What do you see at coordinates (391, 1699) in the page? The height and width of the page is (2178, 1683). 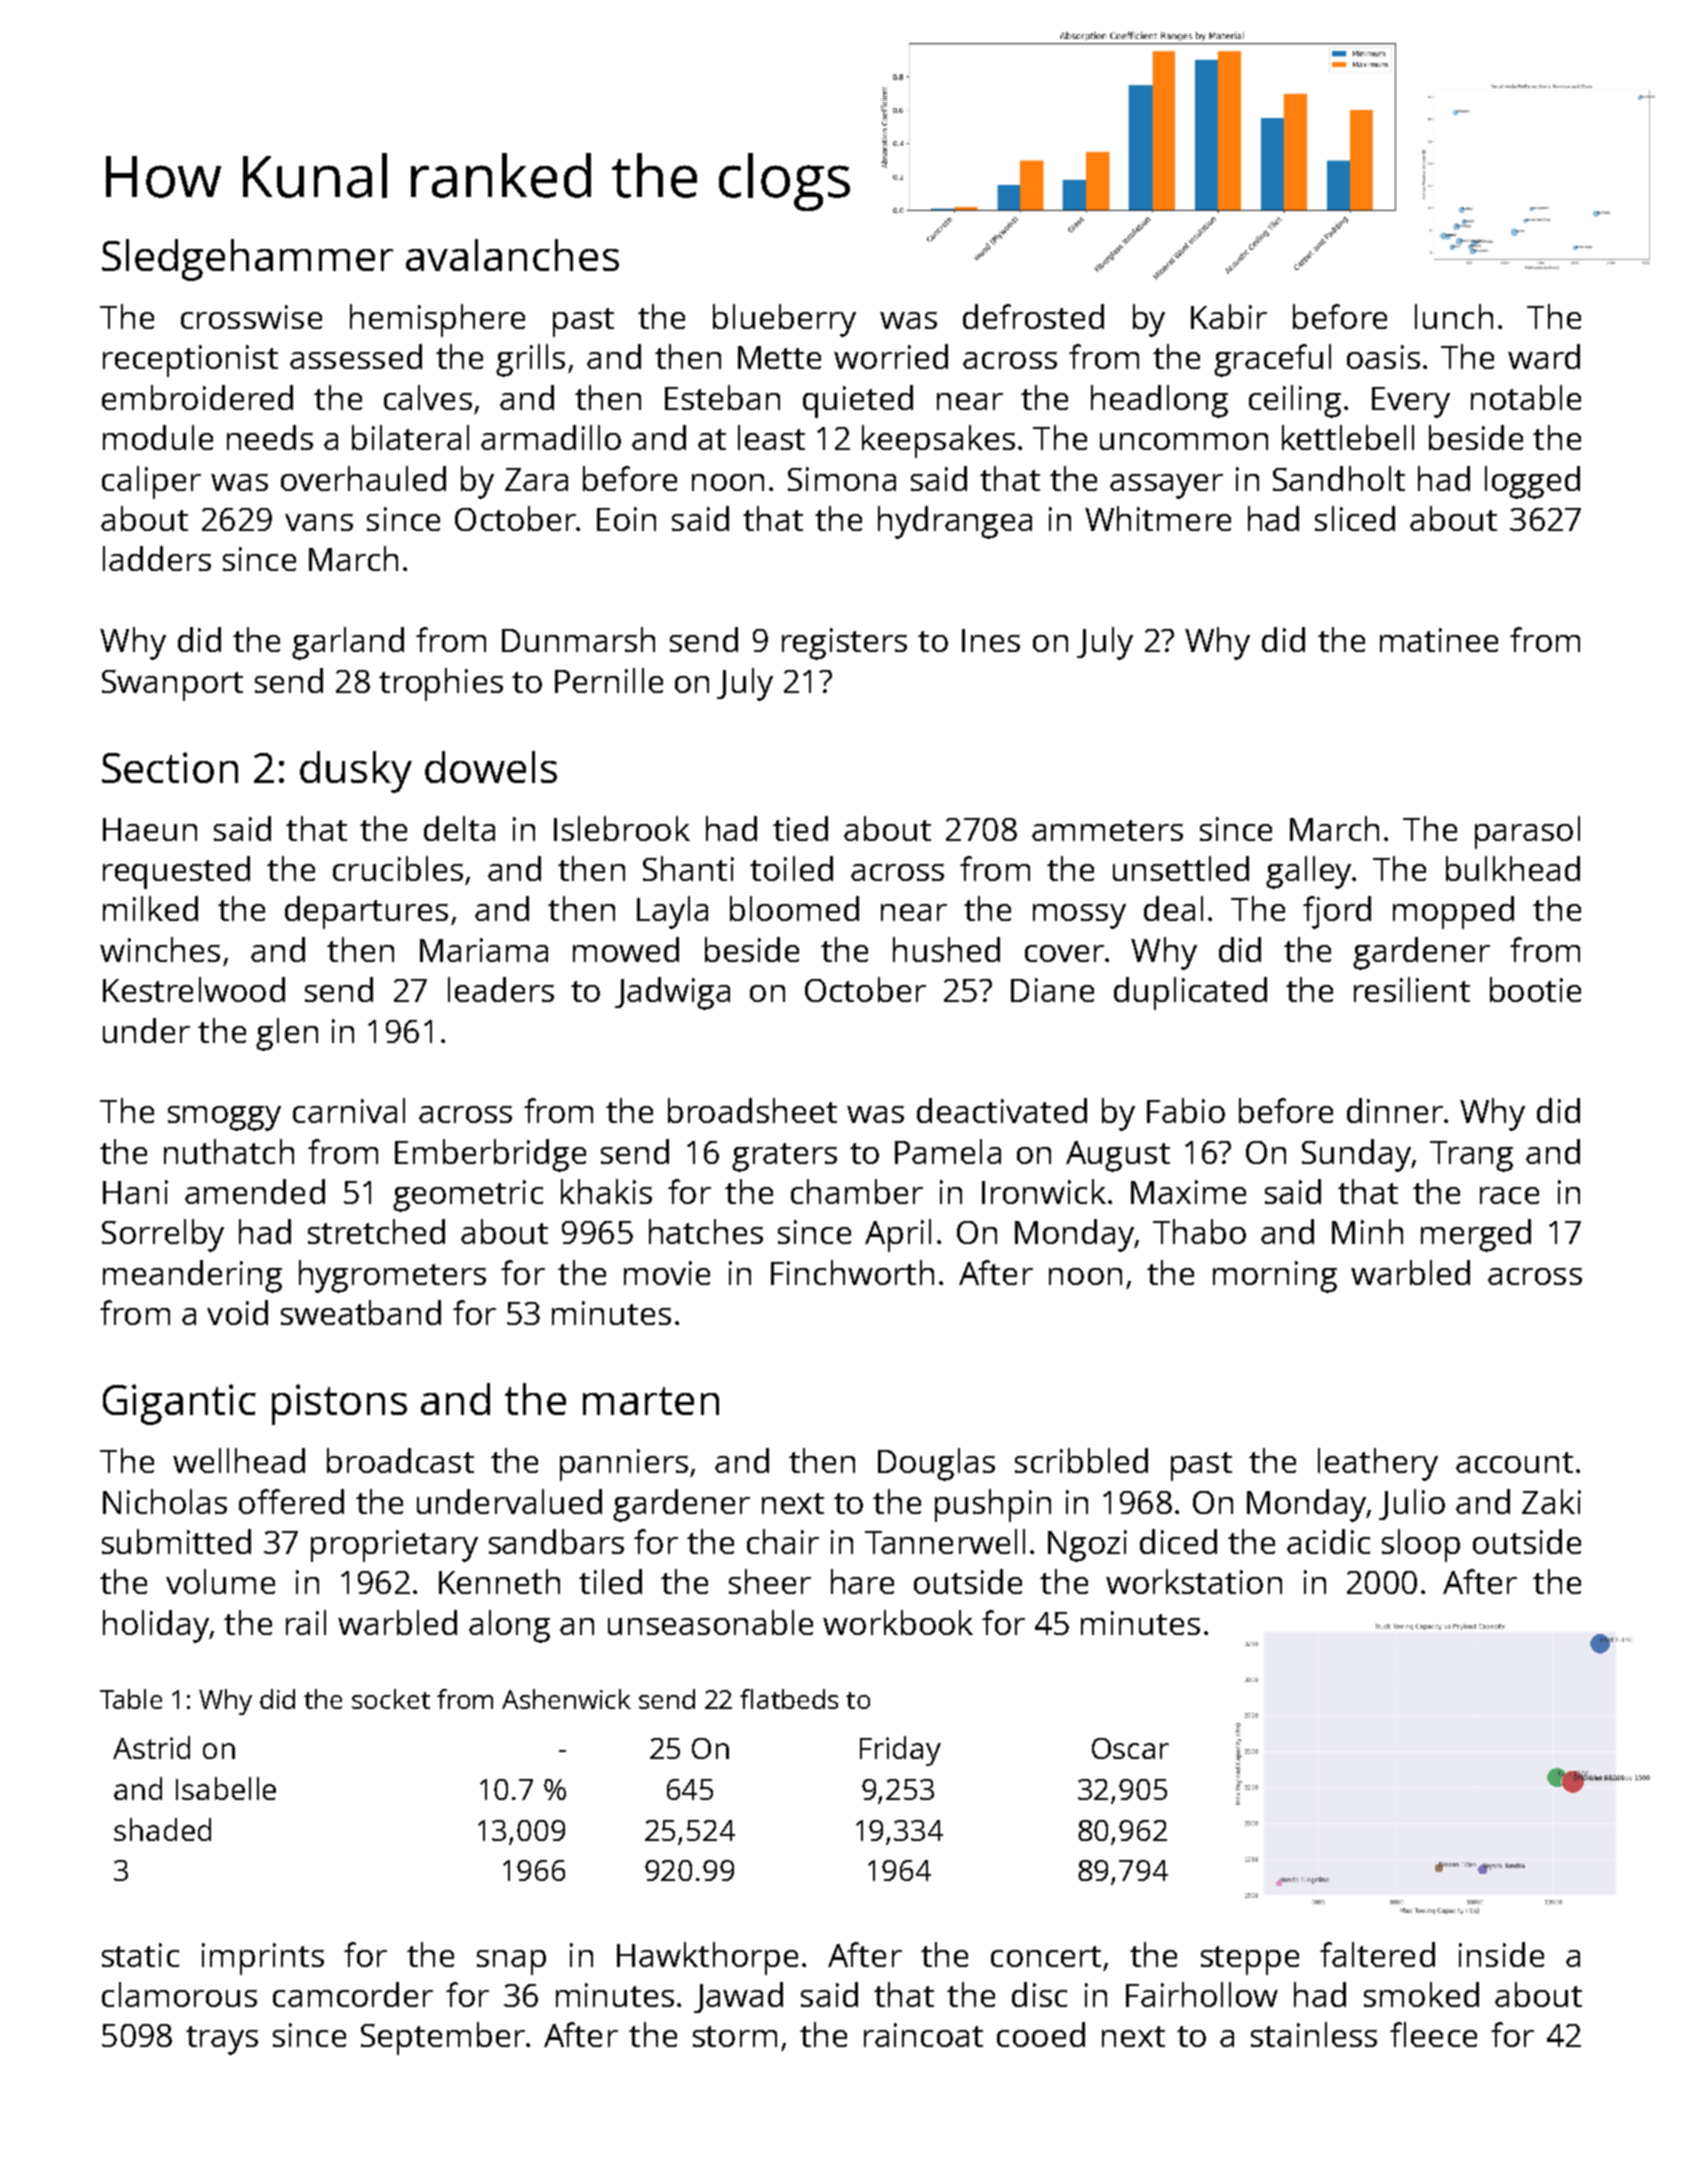 I see `socket` at bounding box center [391, 1699].
